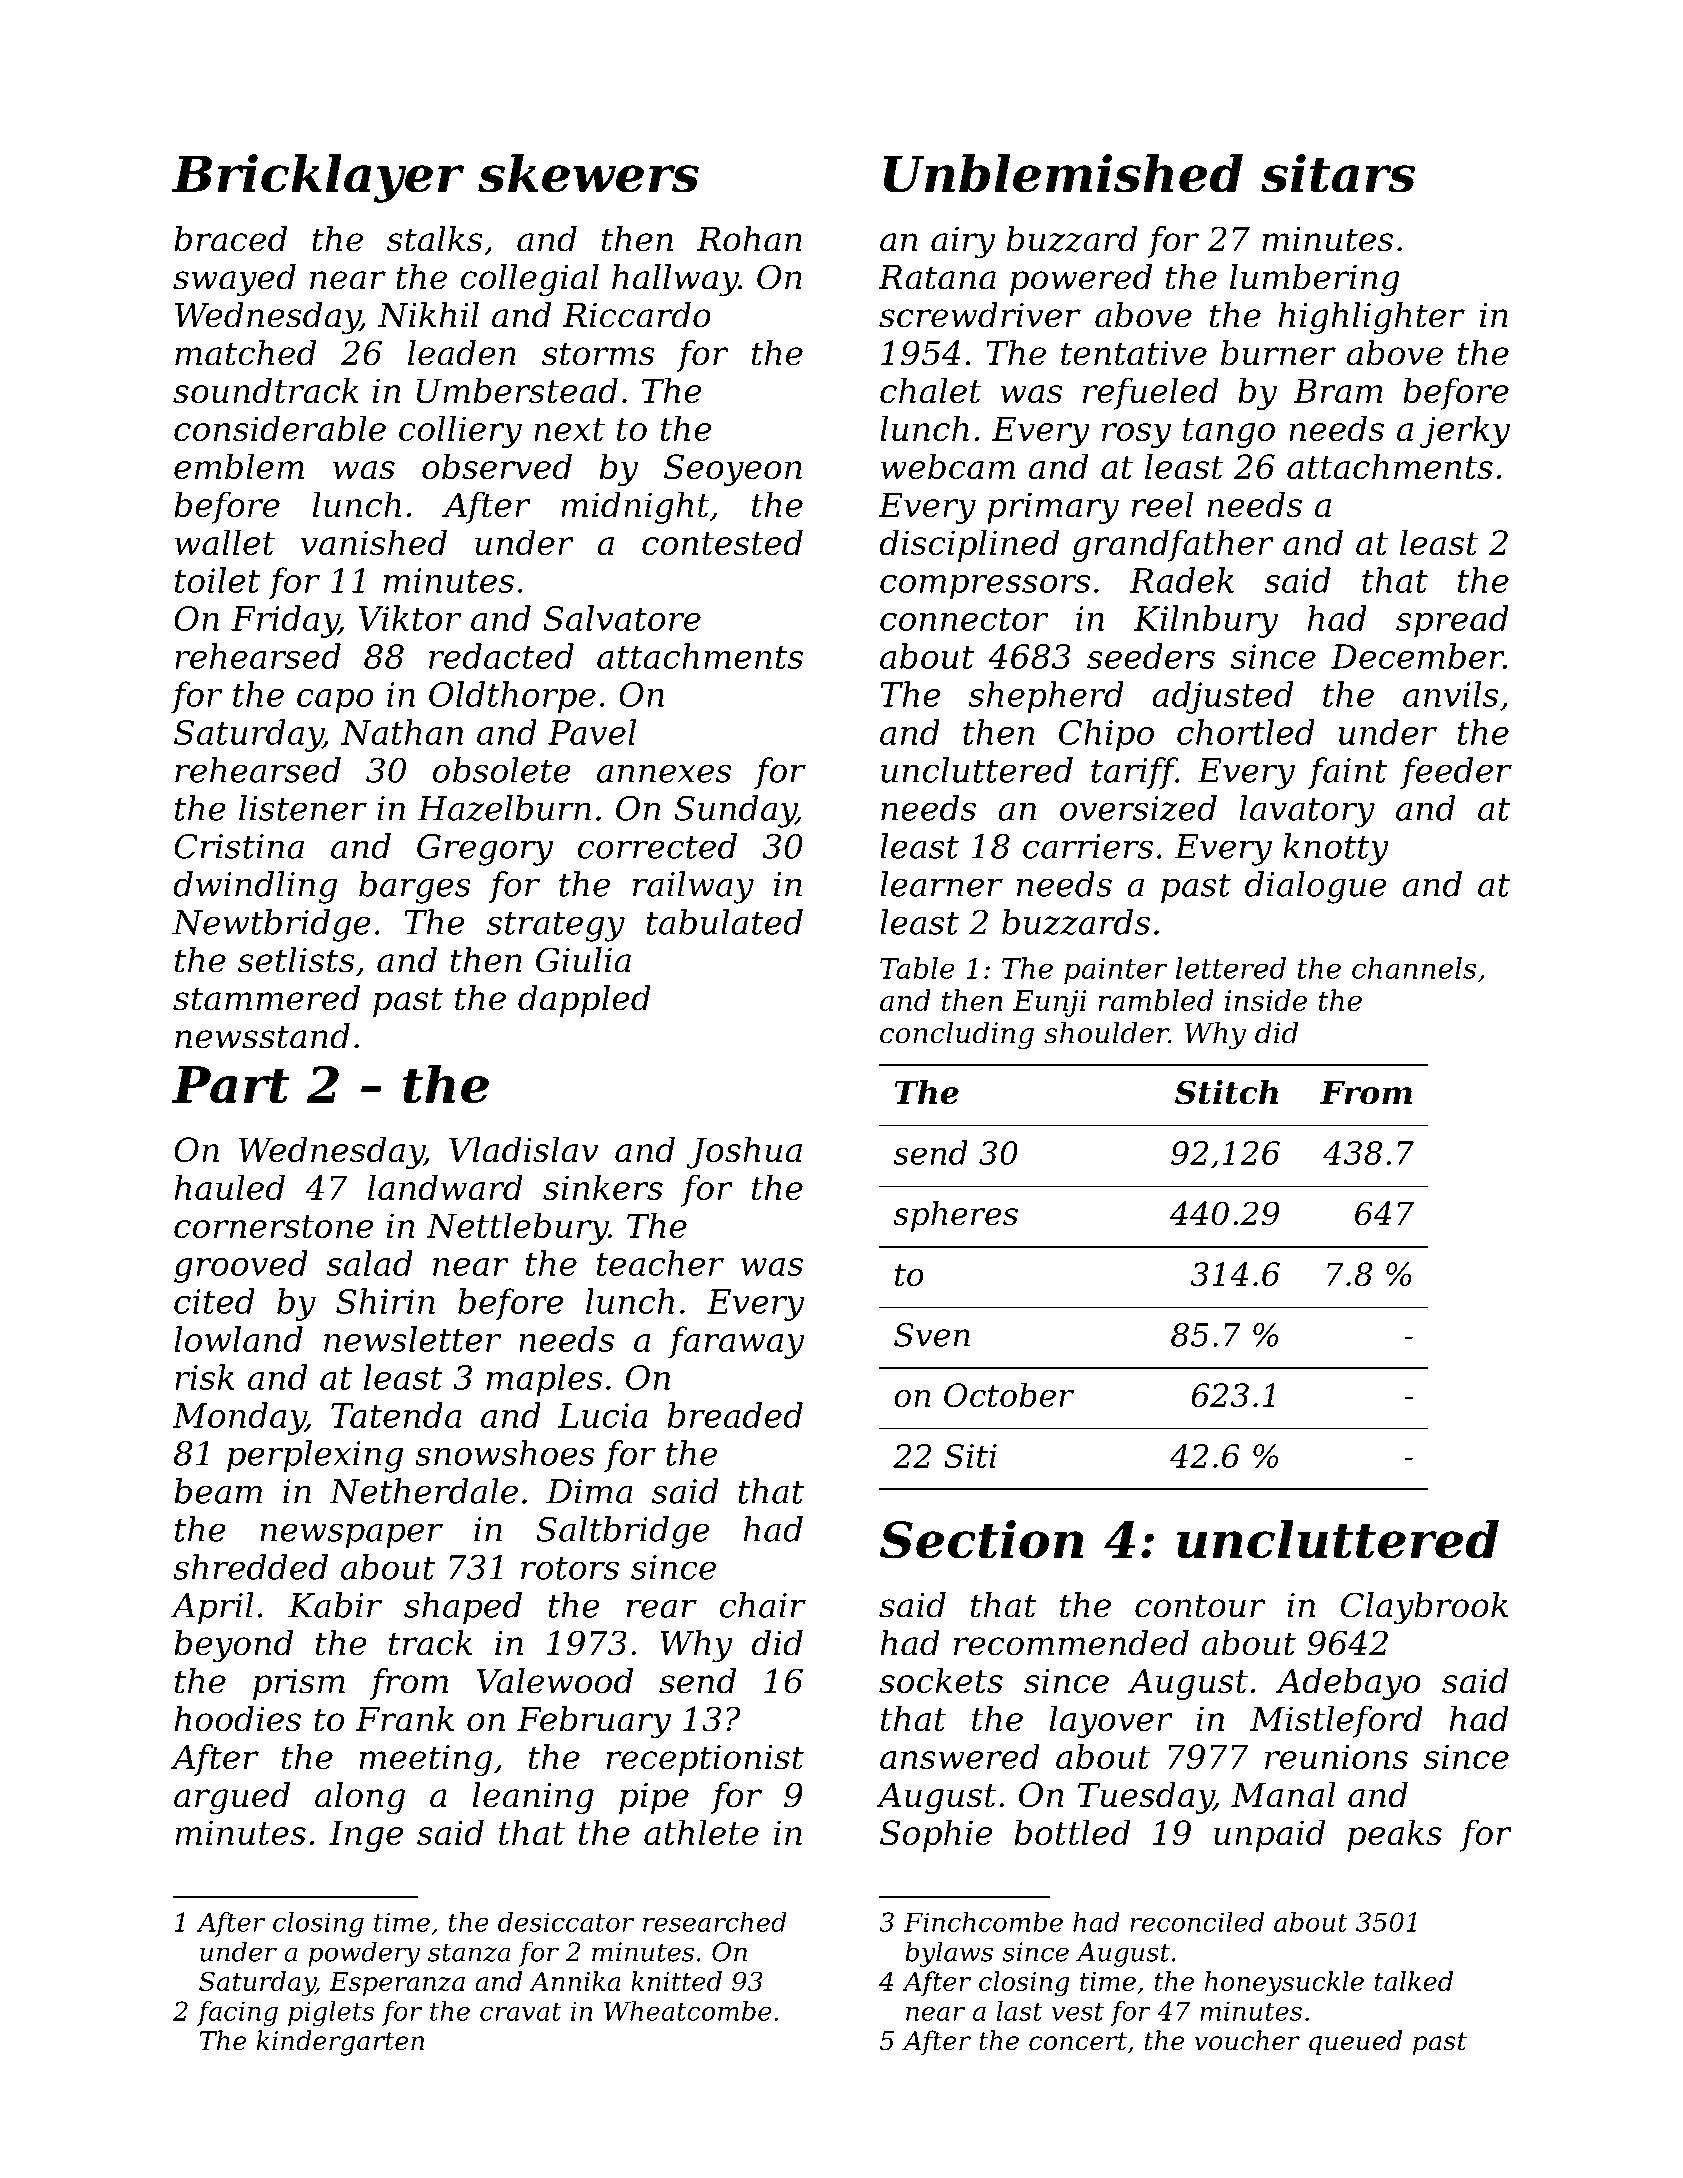  I want to click on Bricklayer, so click(318, 178).
